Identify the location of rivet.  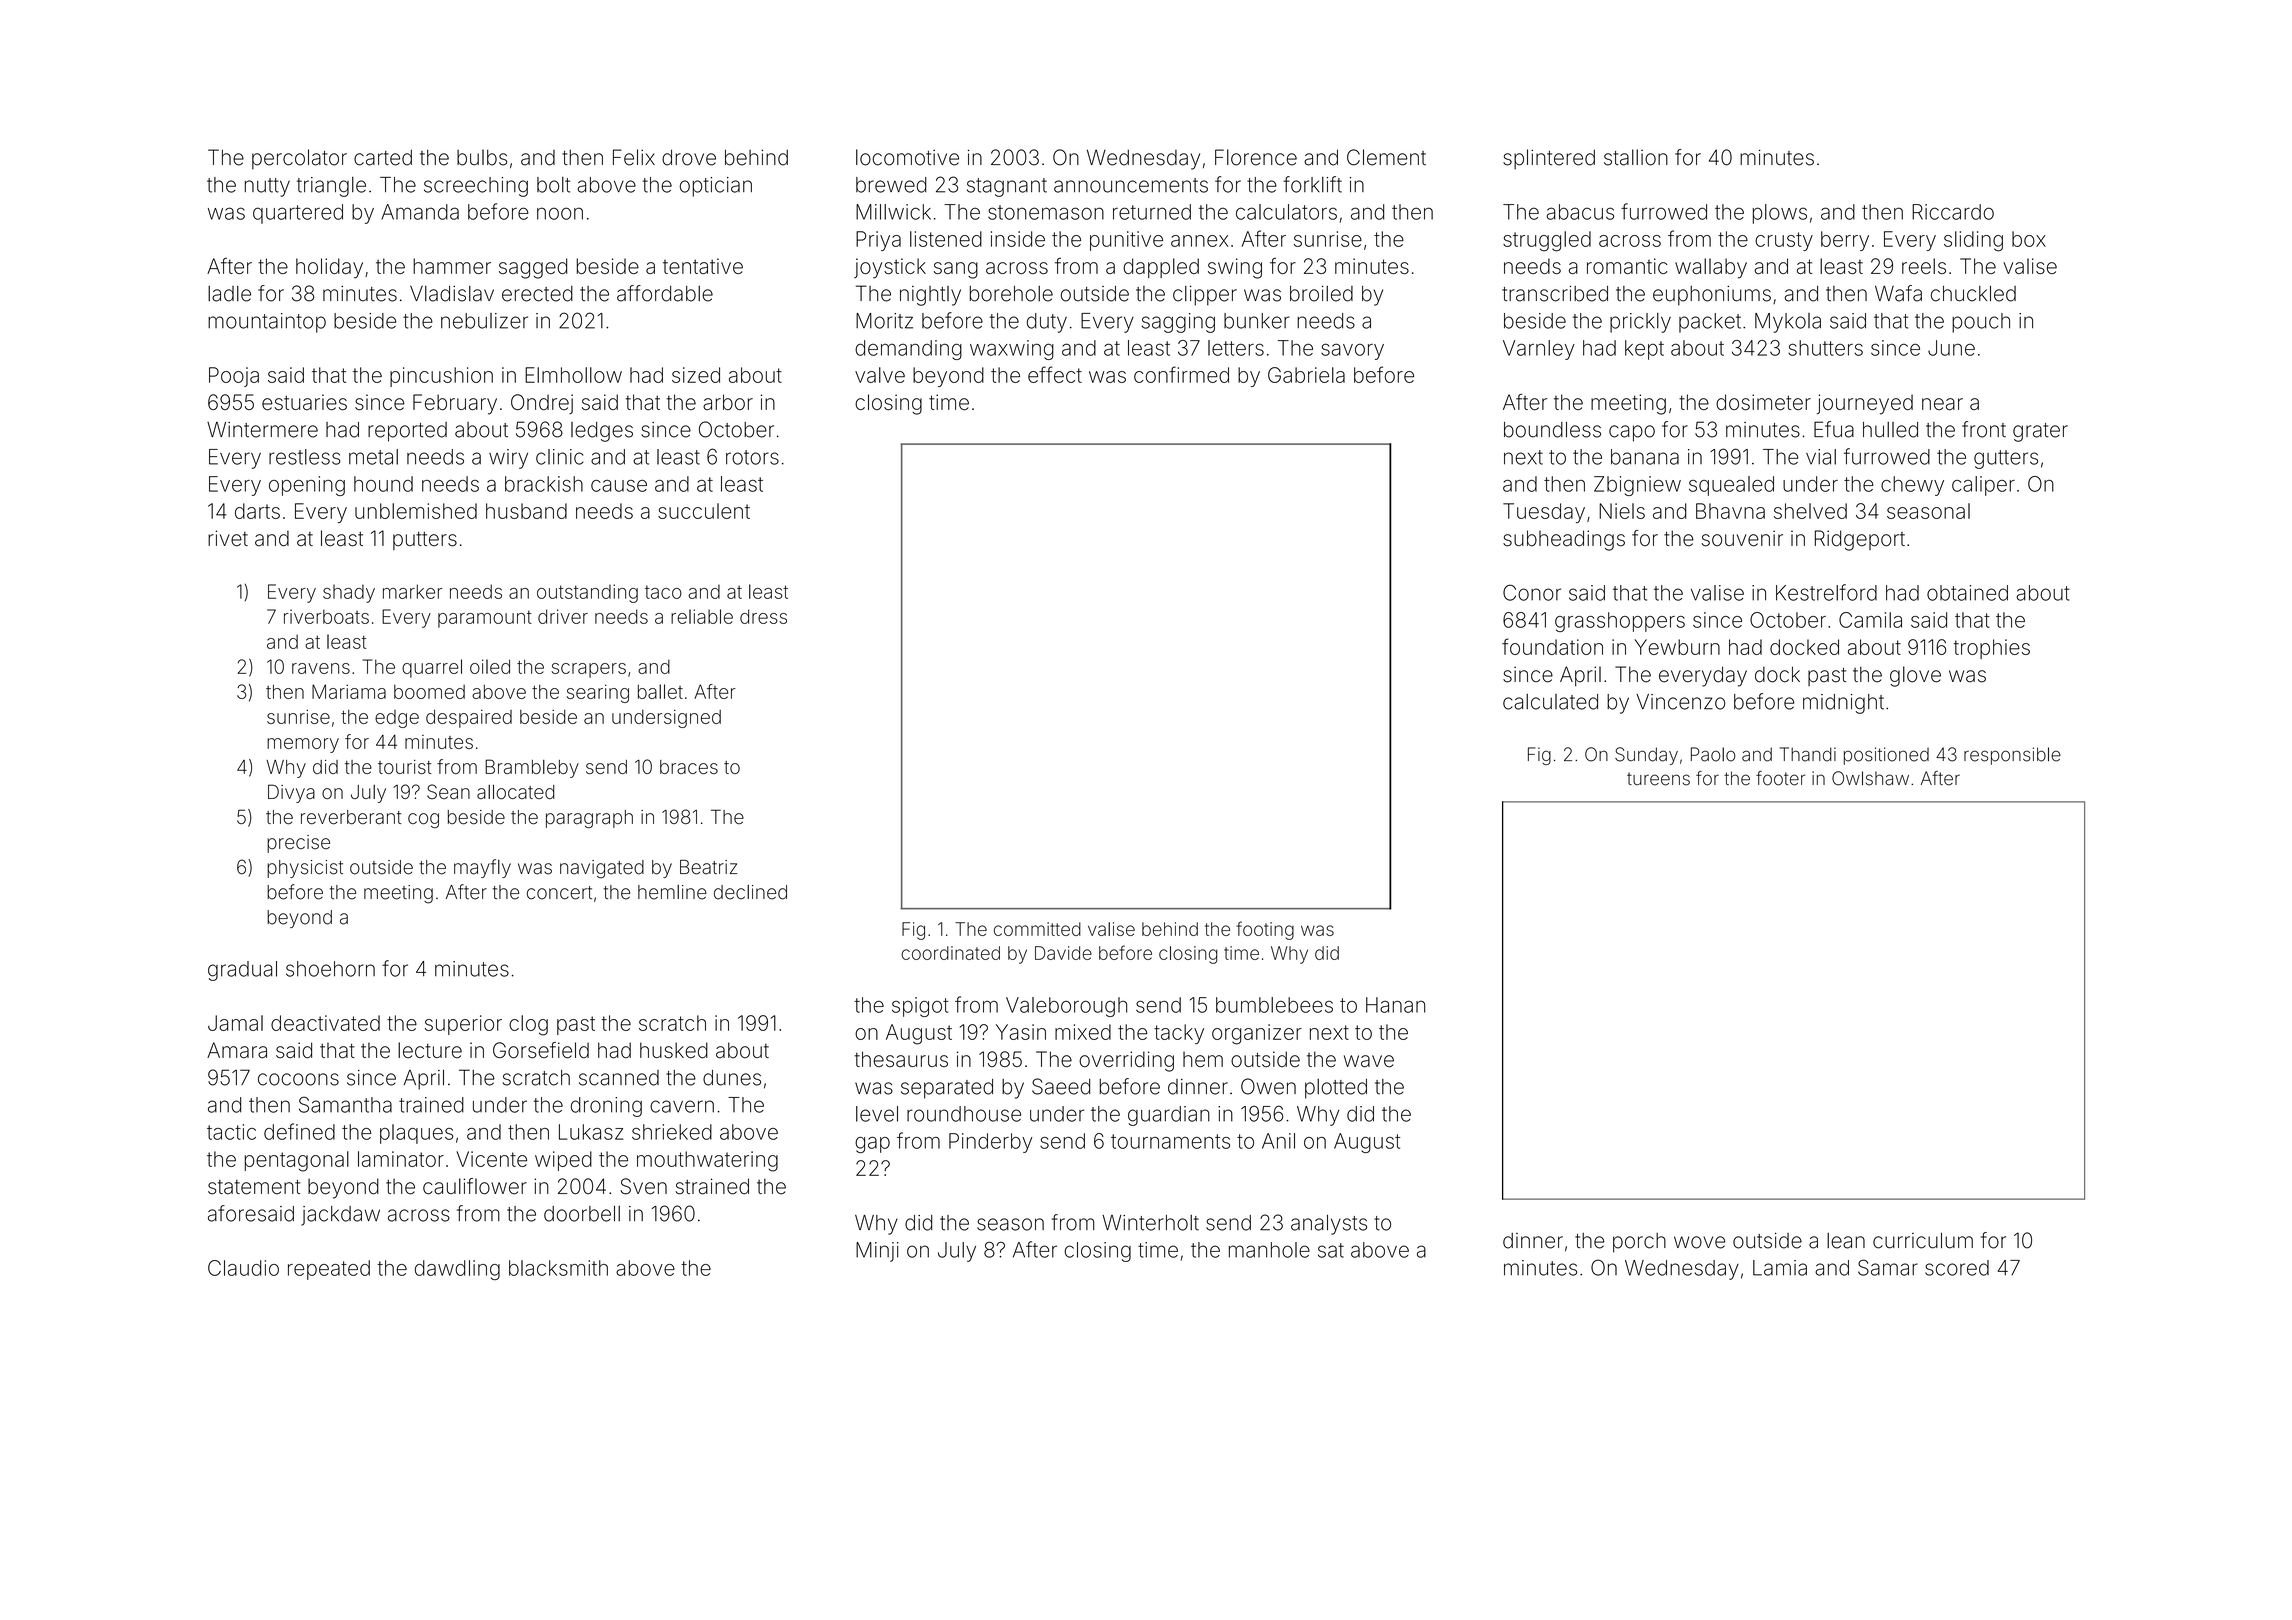
(228, 538).
